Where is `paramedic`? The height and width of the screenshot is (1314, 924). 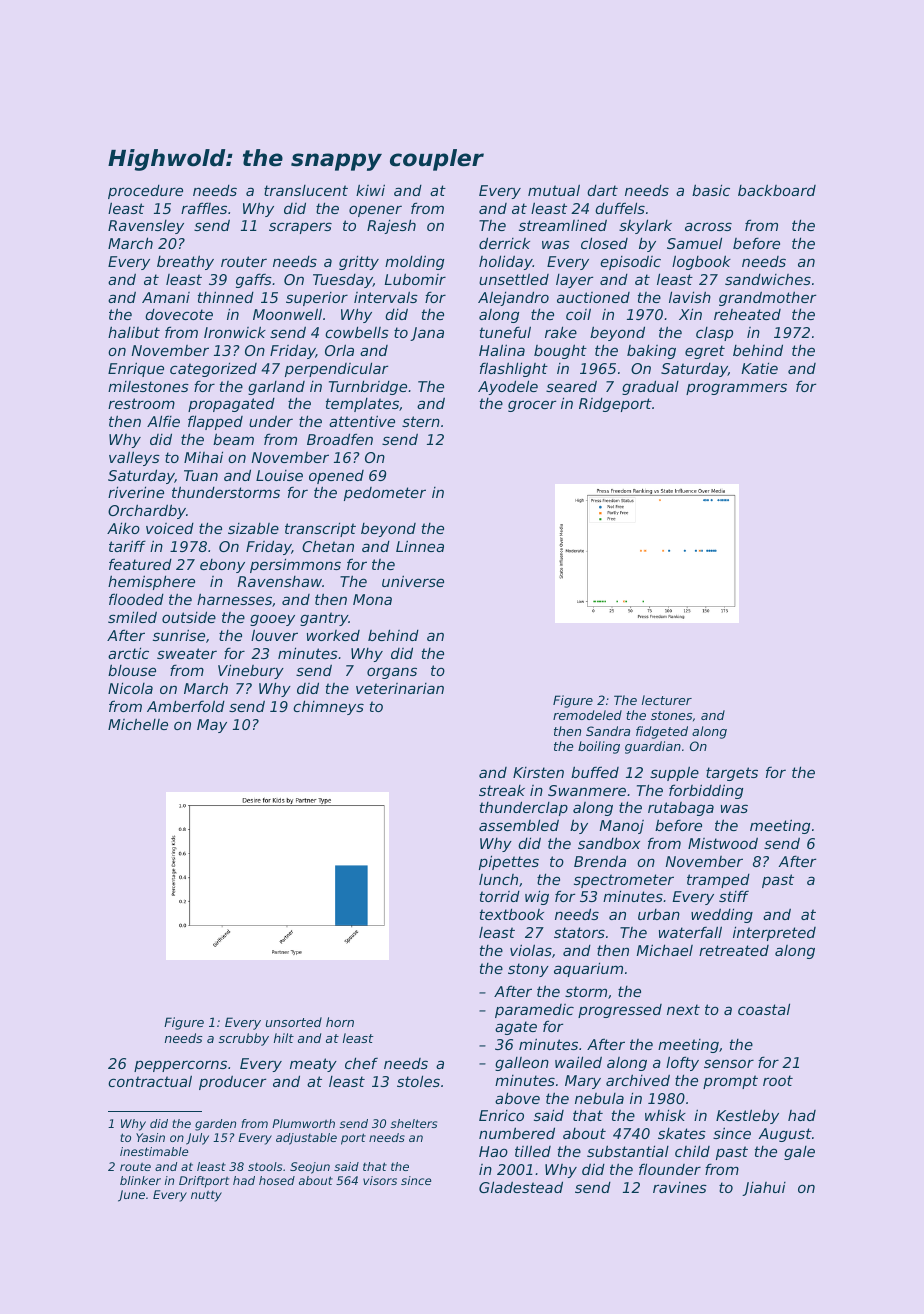 paramedic is located at coordinates (534, 1011).
